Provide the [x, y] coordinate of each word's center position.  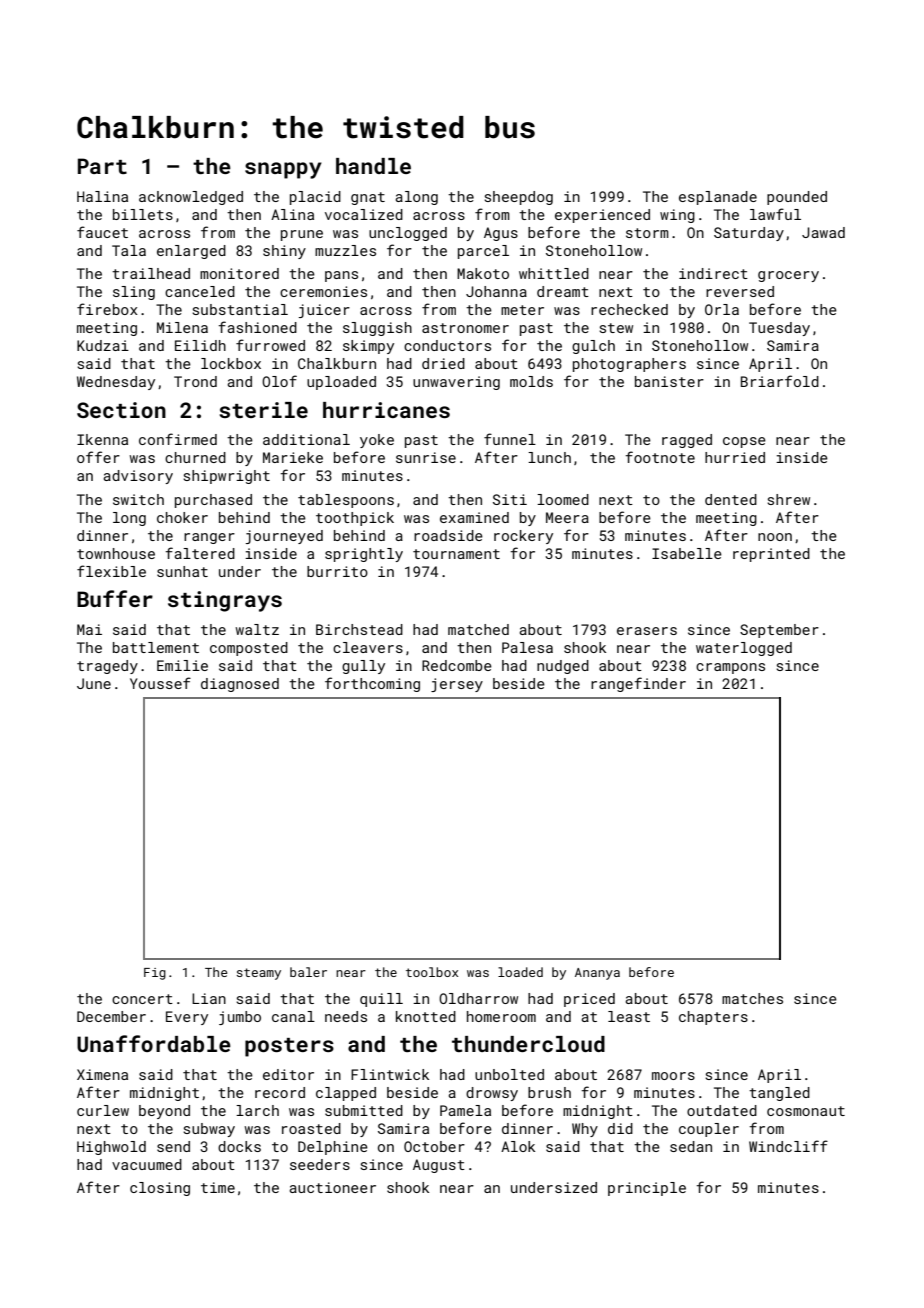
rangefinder [638, 684]
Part [102, 166]
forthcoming [372, 684]
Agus [501, 234]
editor [288, 1074]
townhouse [116, 553]
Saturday [749, 234]
